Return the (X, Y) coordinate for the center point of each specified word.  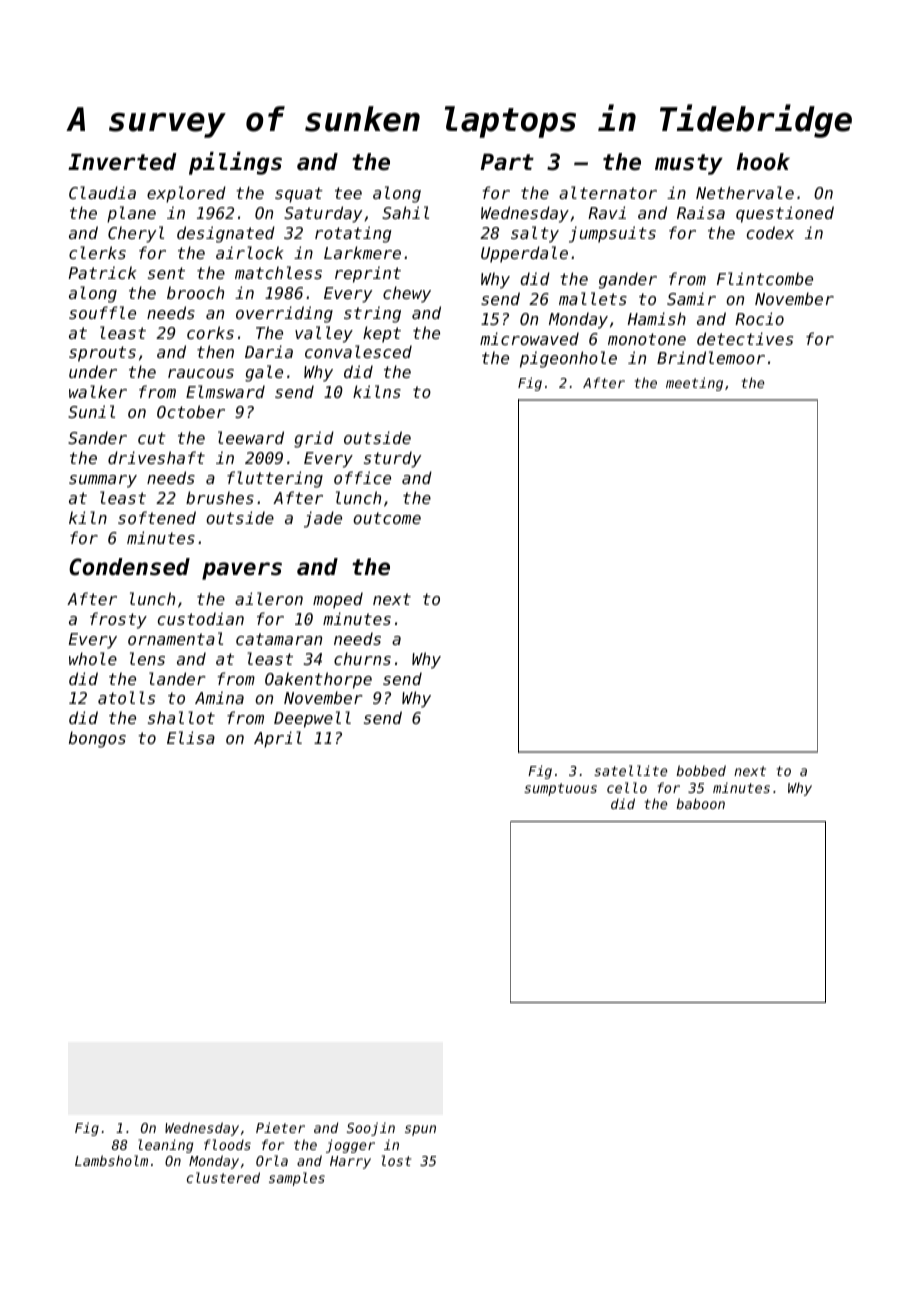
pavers (242, 571)
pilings (235, 163)
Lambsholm (111, 1160)
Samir (691, 298)
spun (420, 1130)
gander (628, 280)
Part (507, 162)
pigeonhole (568, 359)
